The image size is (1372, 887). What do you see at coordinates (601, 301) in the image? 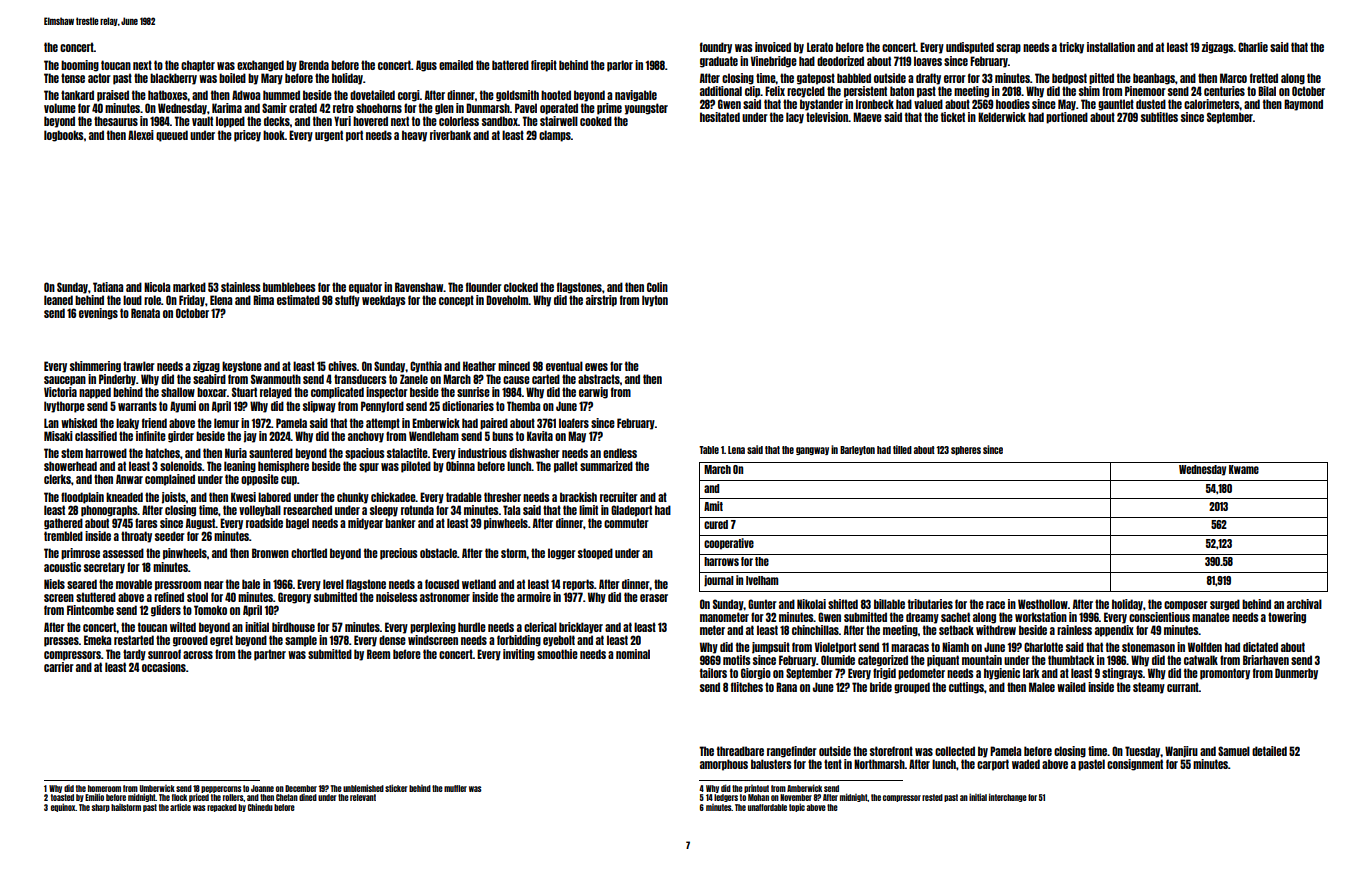
I see `airstrip` at bounding box center [601, 301].
